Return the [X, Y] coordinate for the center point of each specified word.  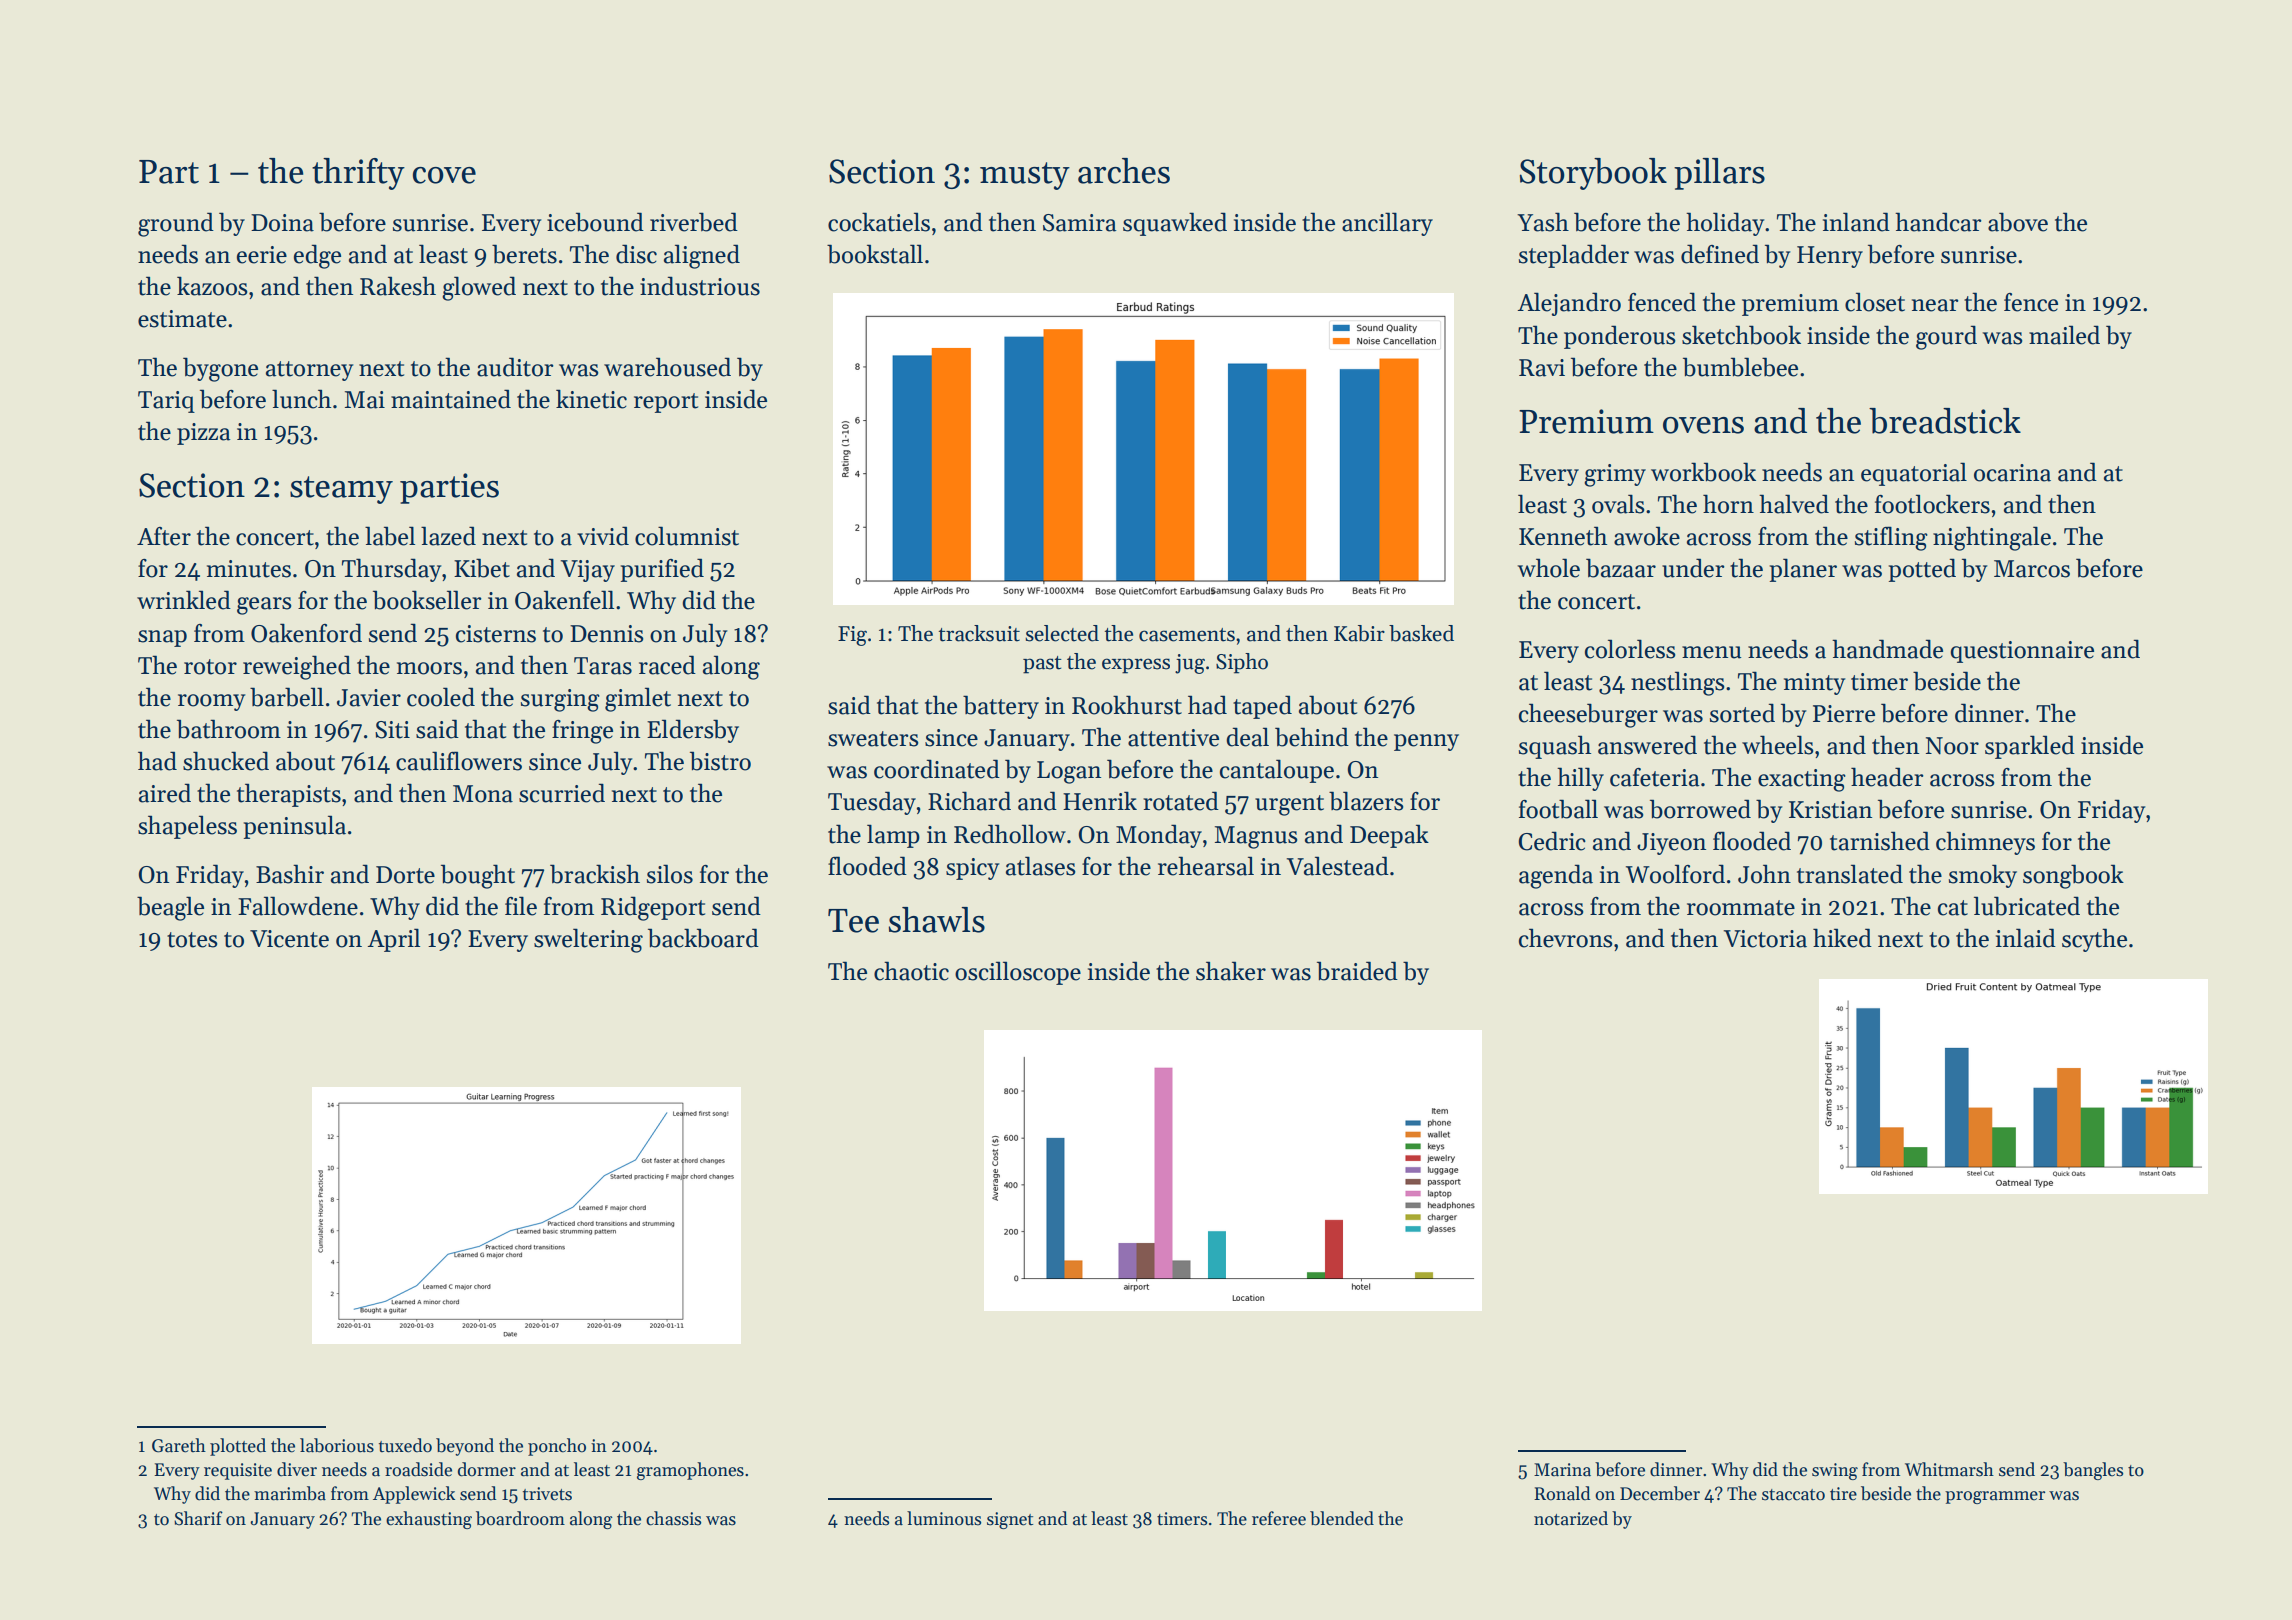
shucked [226, 761]
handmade [1887, 649]
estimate [182, 319]
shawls [937, 920]
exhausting [429, 1520]
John [1764, 874]
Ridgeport [653, 908]
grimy [1615, 475]
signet [1010, 1520]
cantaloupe [1277, 771]
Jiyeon [1671, 844]
